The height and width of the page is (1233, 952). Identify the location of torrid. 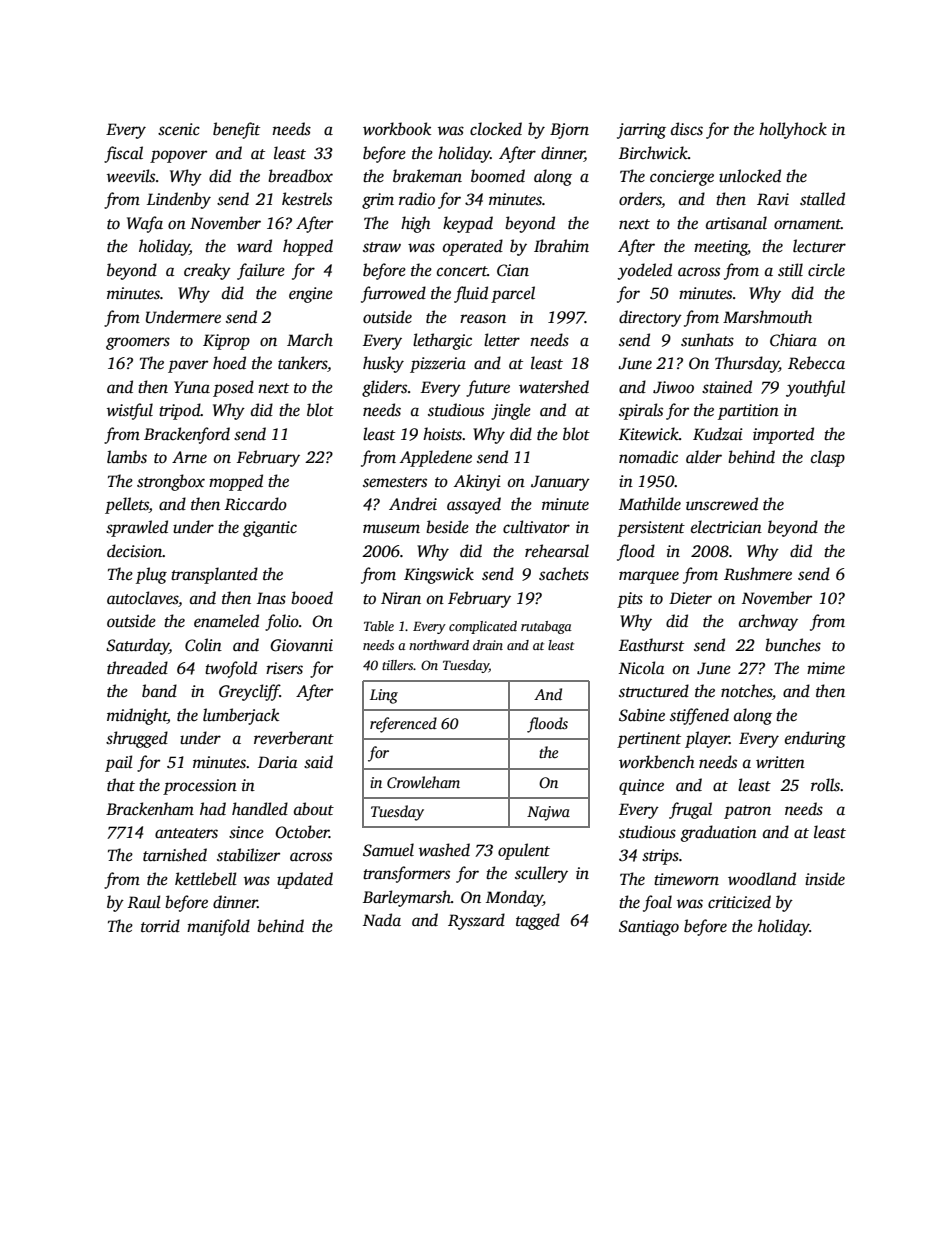
(160, 926).
